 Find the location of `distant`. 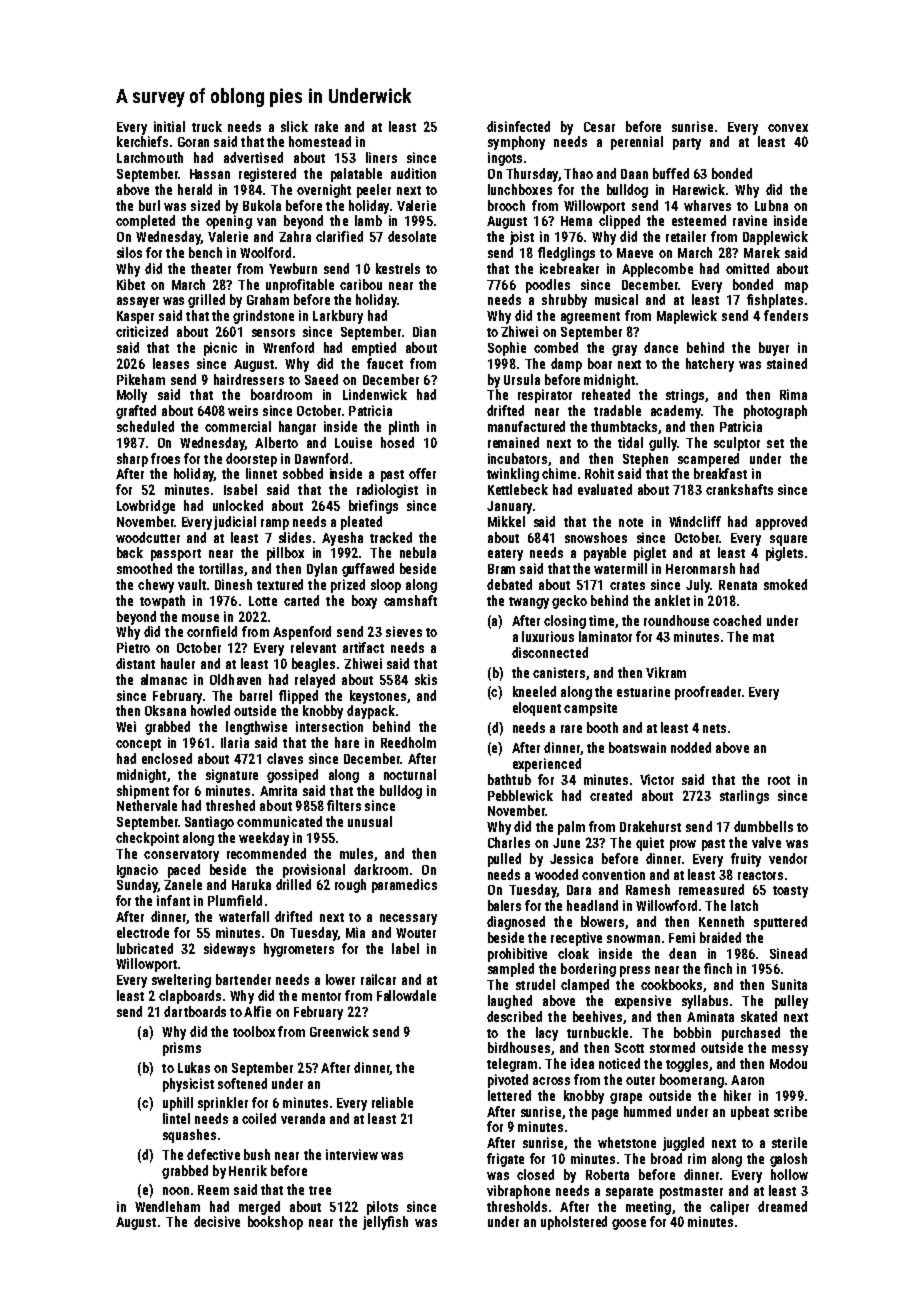

distant is located at coordinates (135, 663).
